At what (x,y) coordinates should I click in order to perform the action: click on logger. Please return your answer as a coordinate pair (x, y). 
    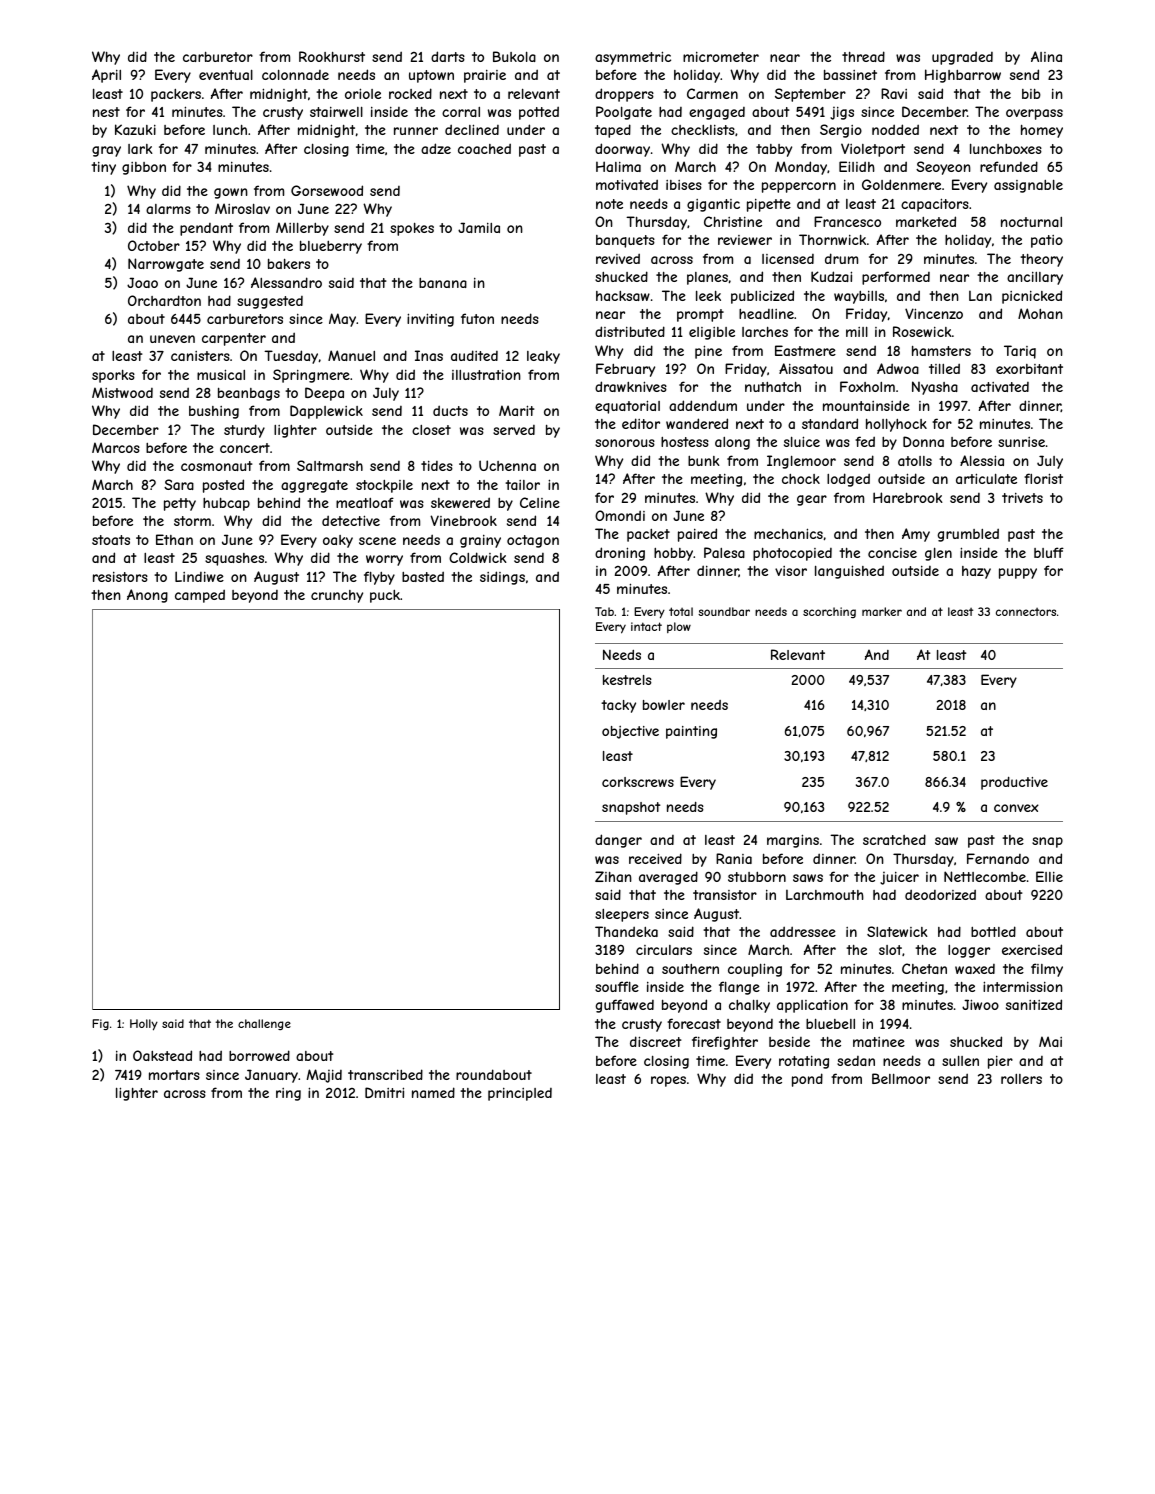
    Looking at the image, I should click on (969, 951).
